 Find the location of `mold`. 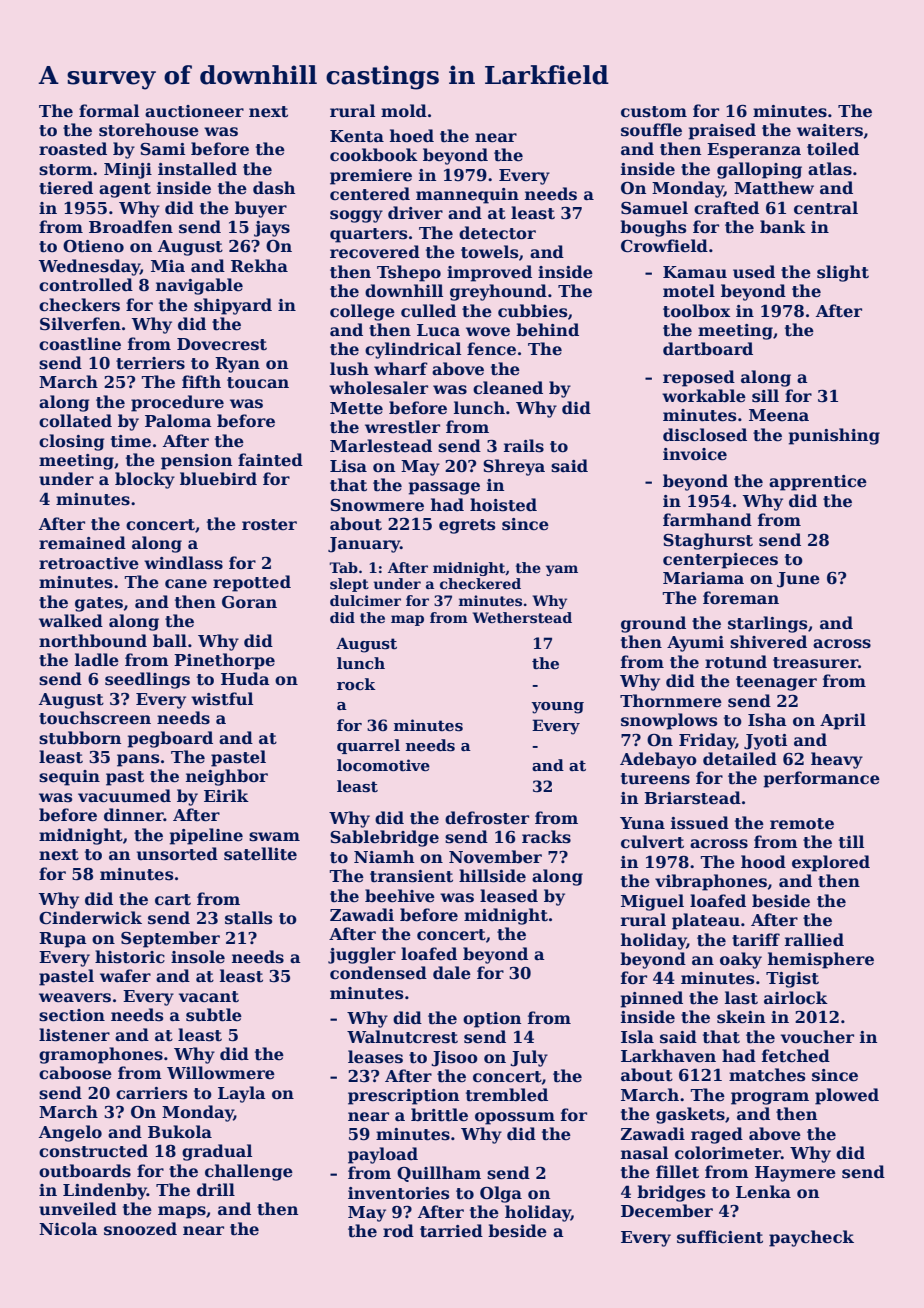

mold is located at coordinates (404, 111).
